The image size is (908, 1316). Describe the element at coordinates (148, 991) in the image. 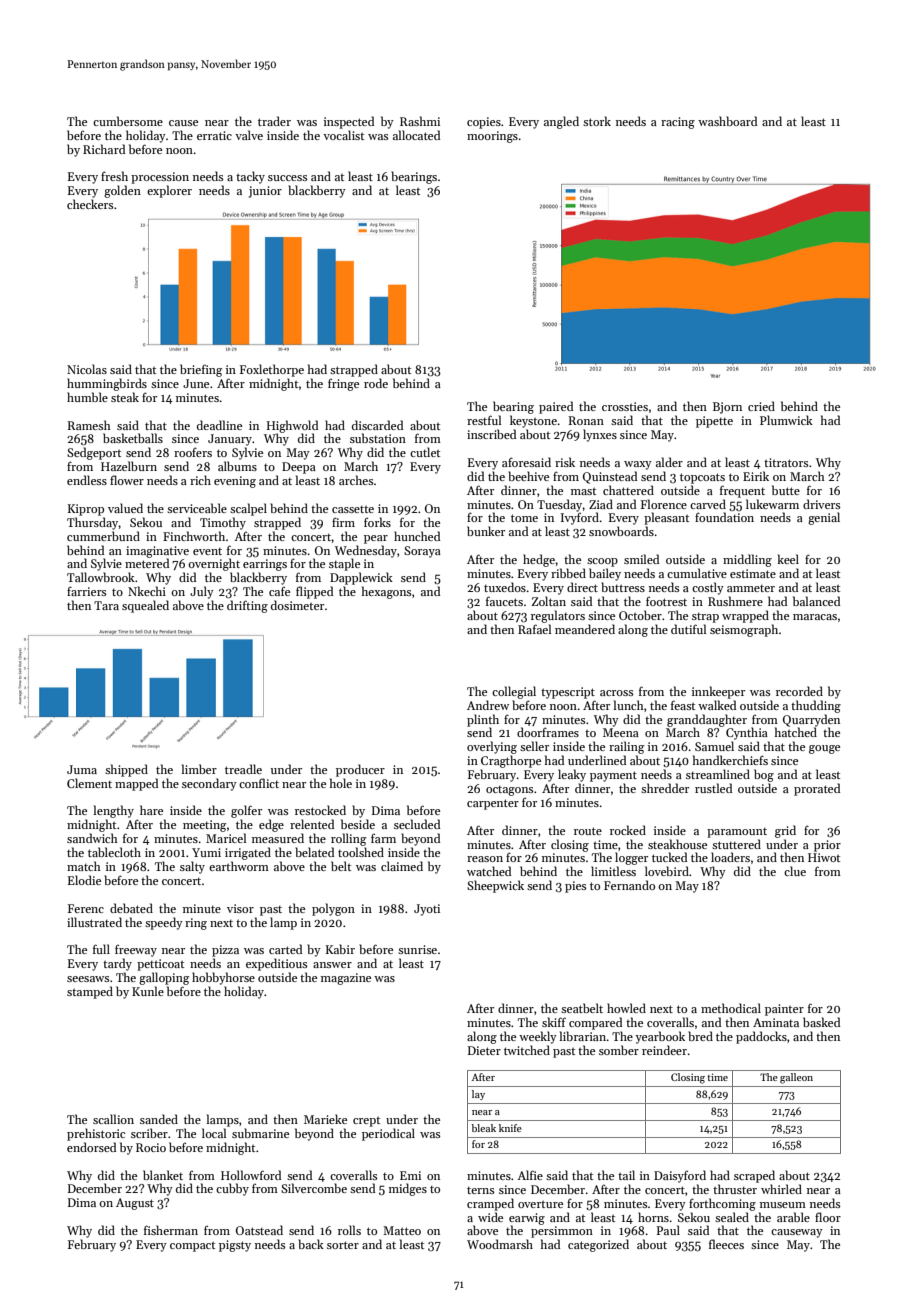

I see `Kunle` at that location.
